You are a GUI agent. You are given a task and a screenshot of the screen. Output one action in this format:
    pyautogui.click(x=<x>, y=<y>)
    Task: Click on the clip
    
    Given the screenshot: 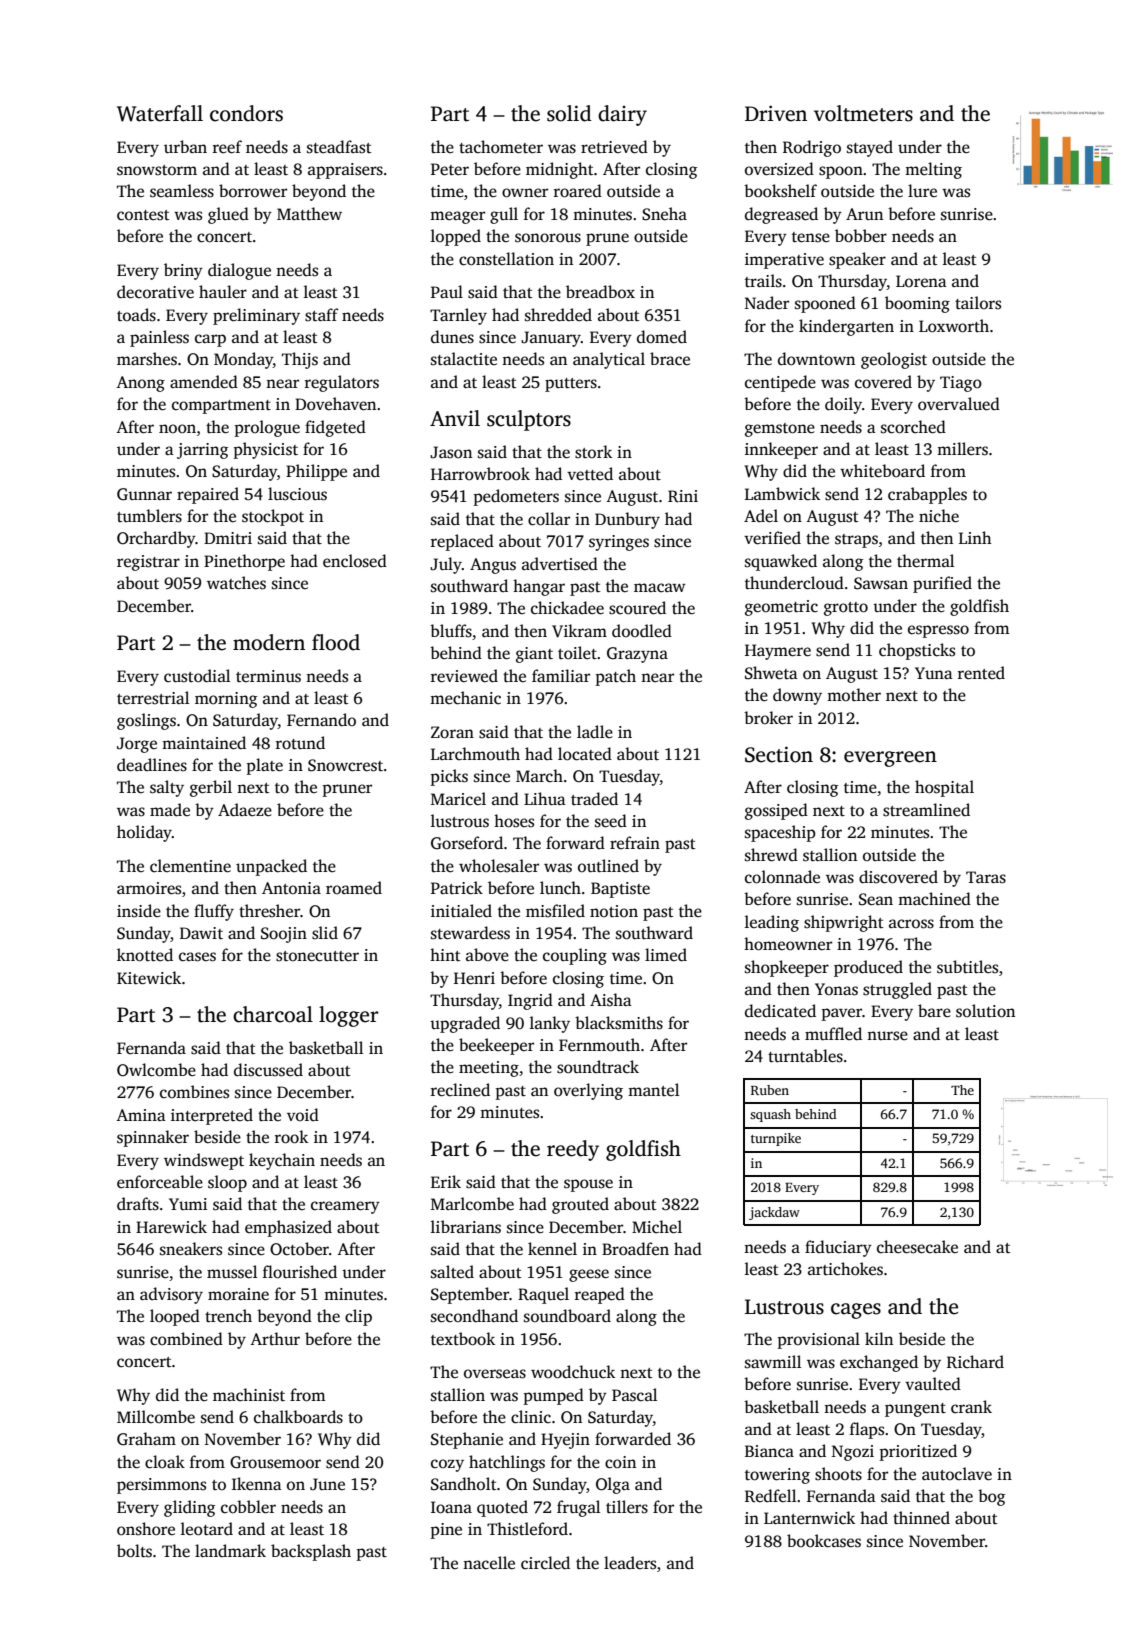 What is the action you would take?
    pyautogui.click(x=358, y=1317)
